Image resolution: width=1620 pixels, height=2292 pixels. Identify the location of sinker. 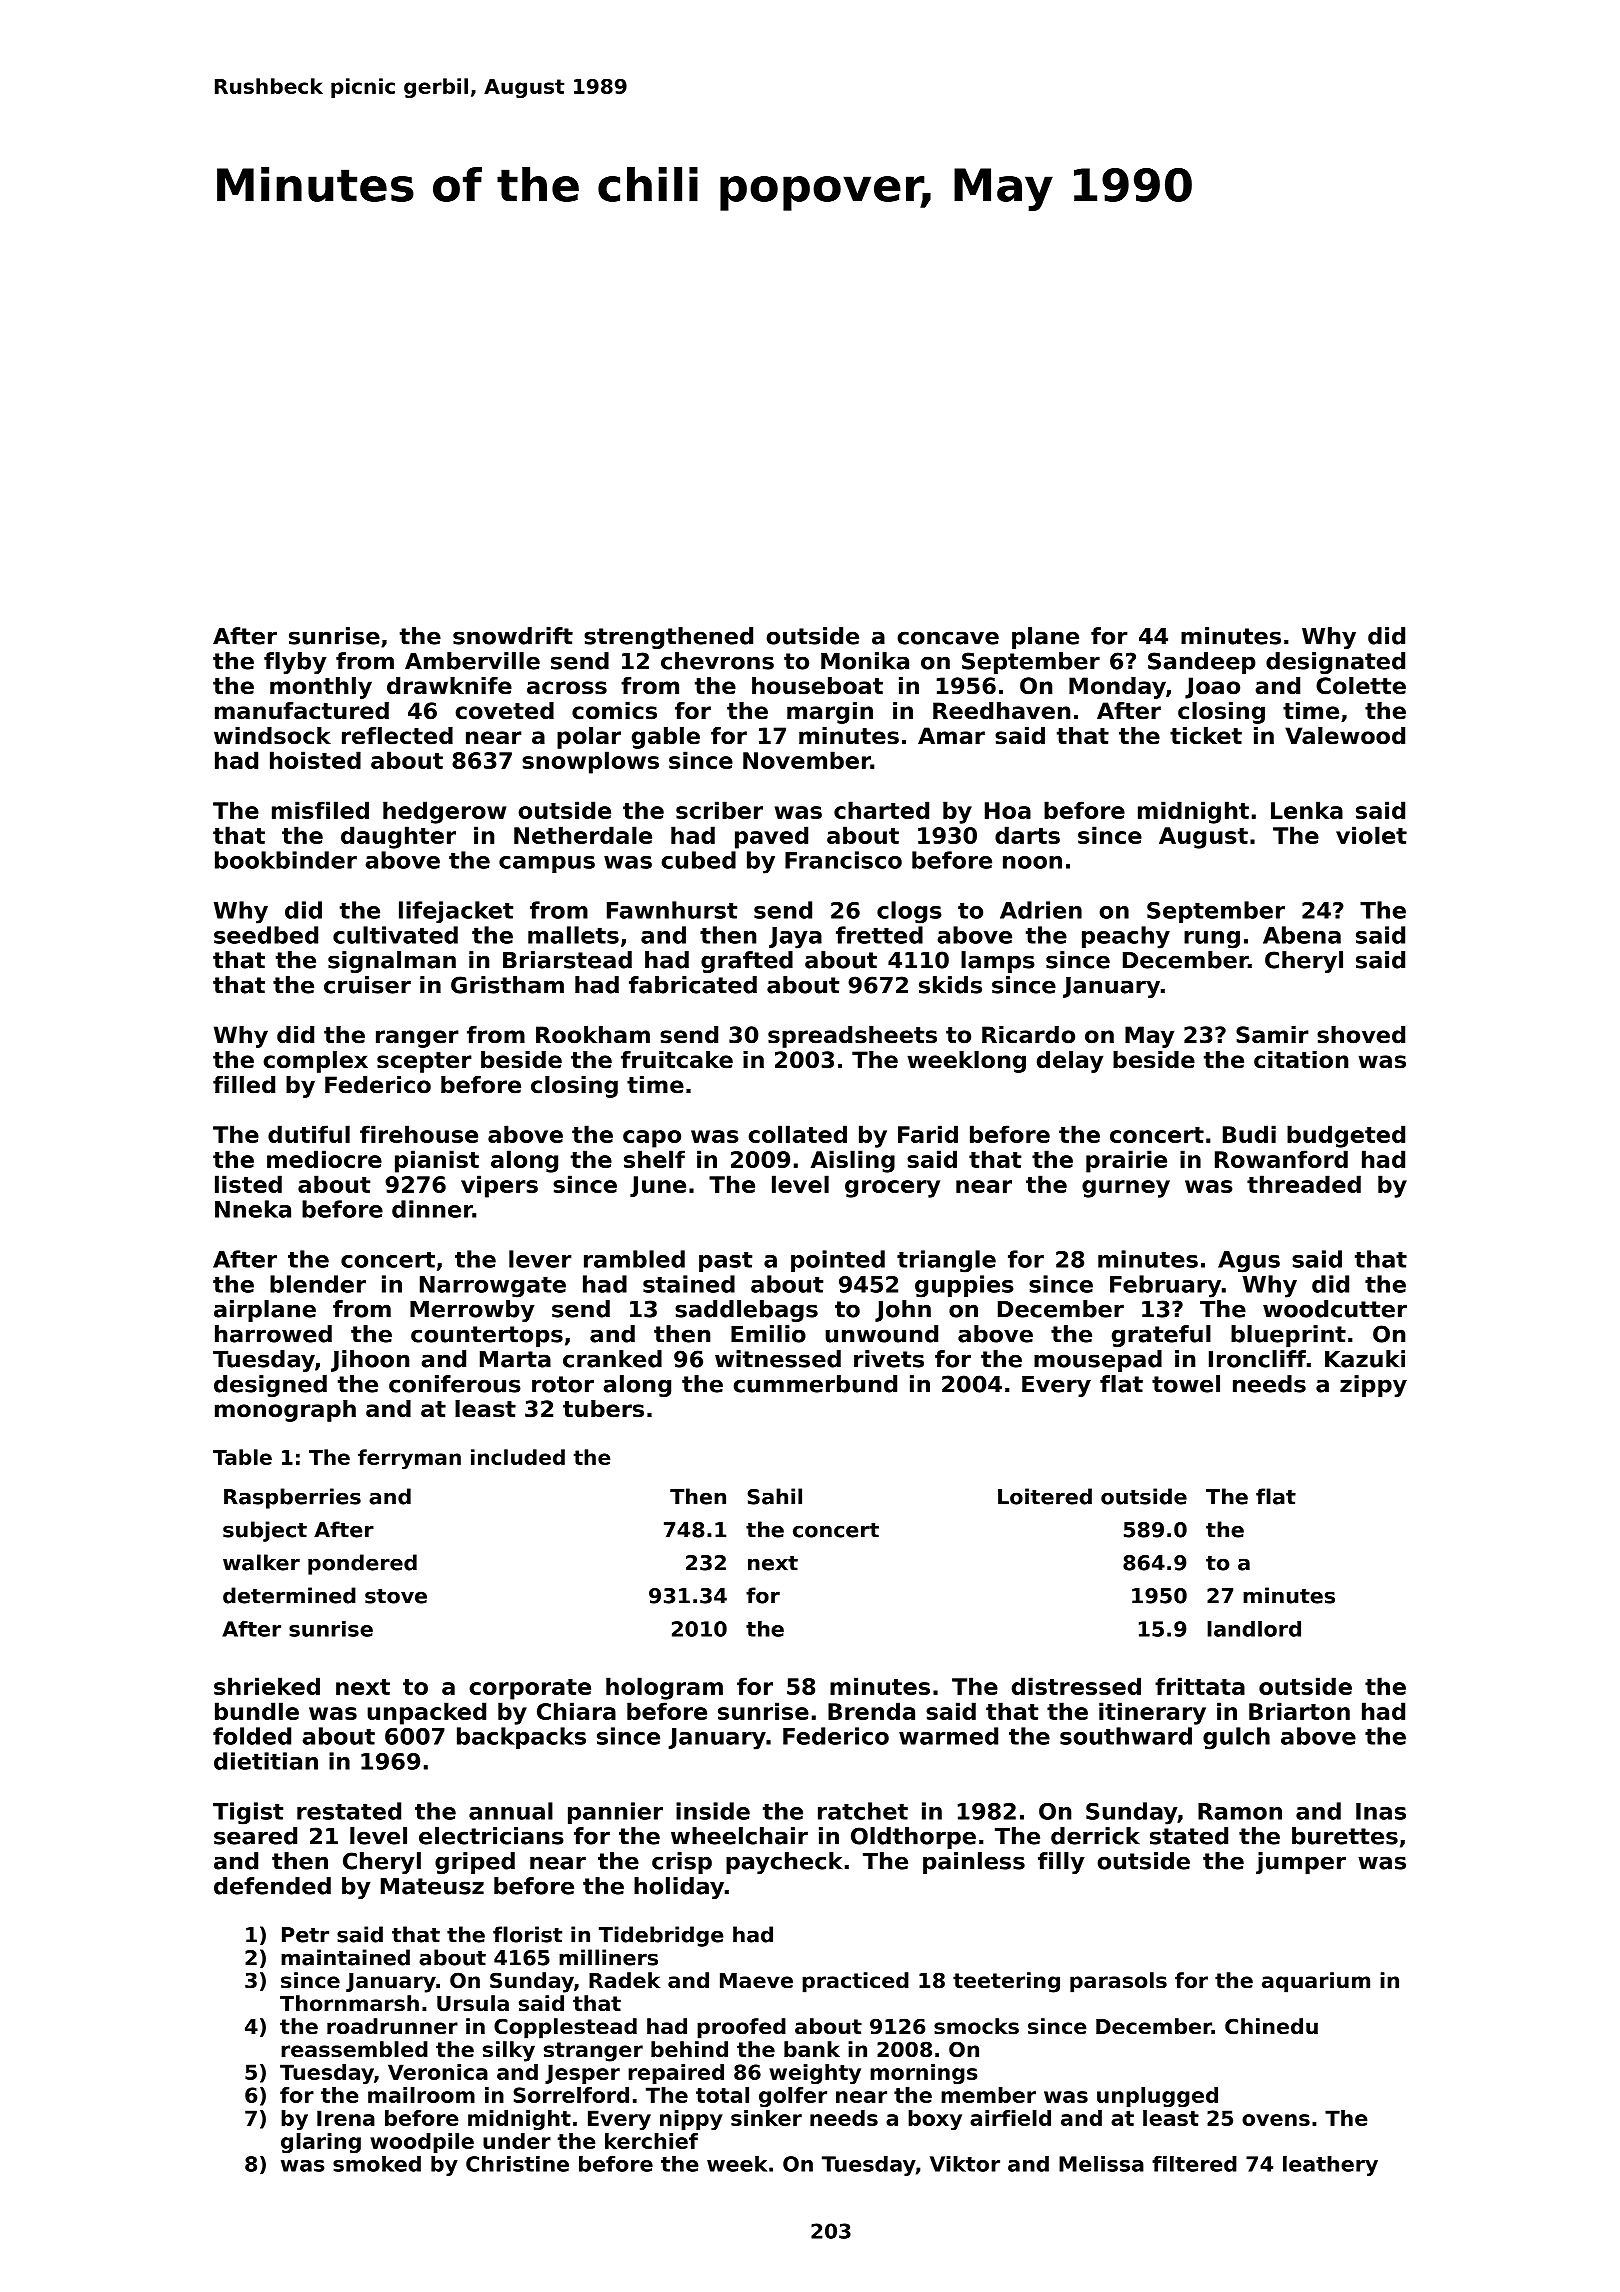
(766, 2118).
